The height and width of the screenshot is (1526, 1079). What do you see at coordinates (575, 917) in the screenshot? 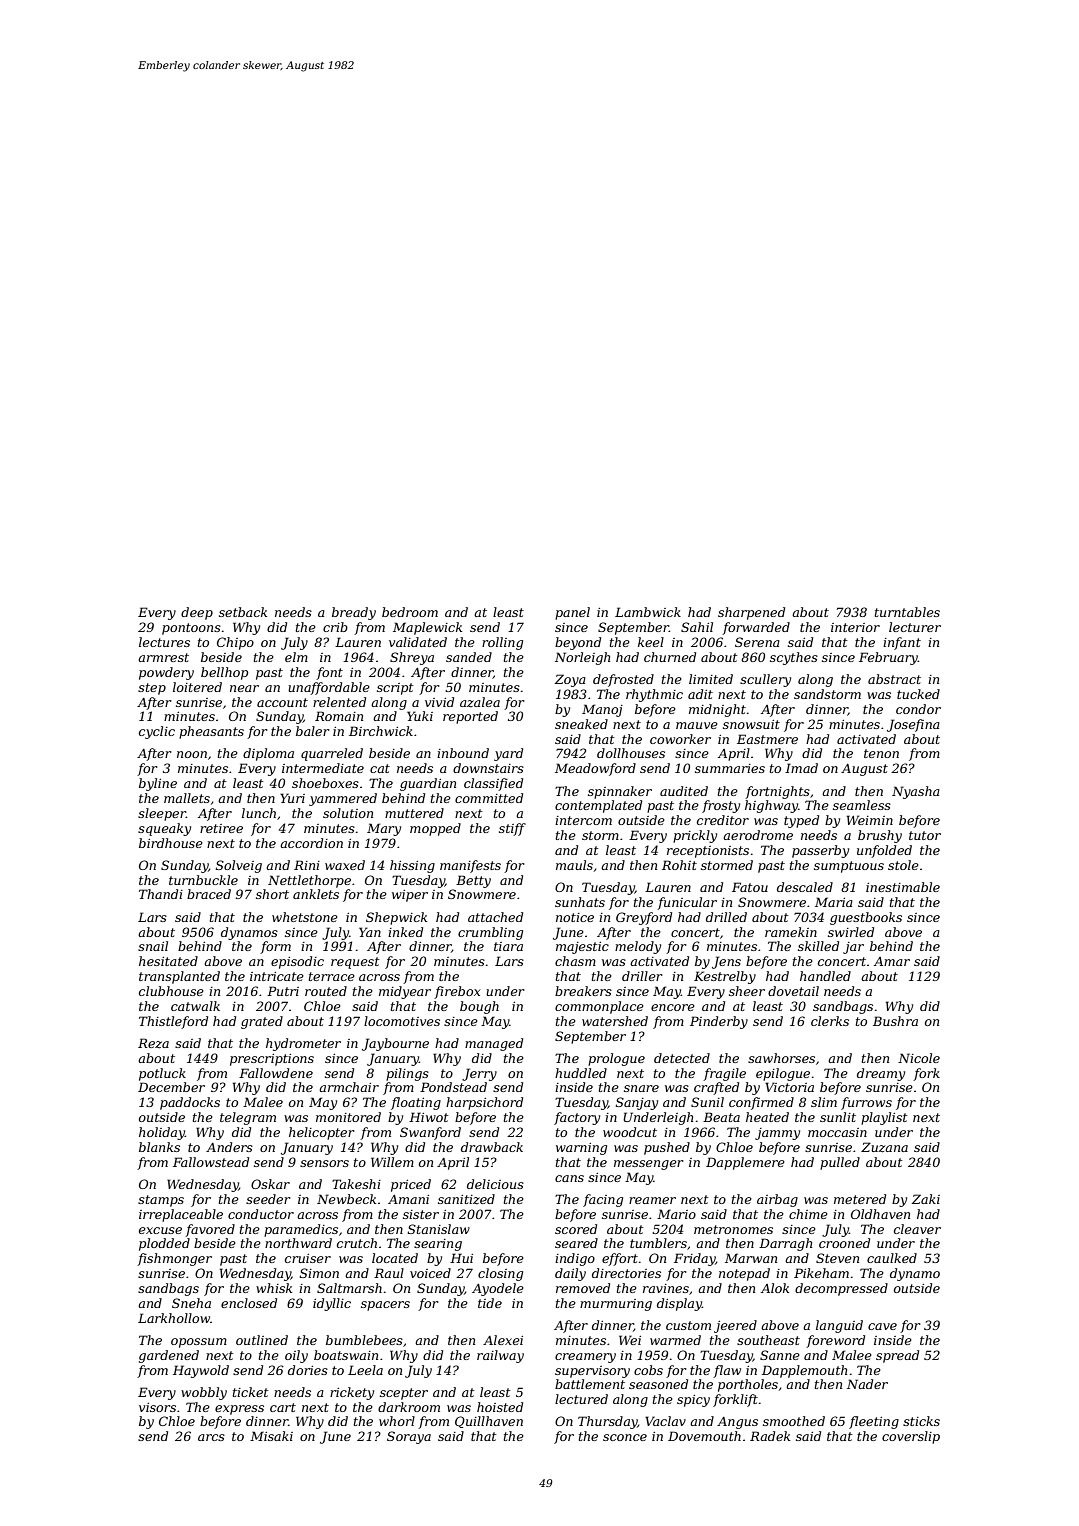
I see `notice` at bounding box center [575, 917].
